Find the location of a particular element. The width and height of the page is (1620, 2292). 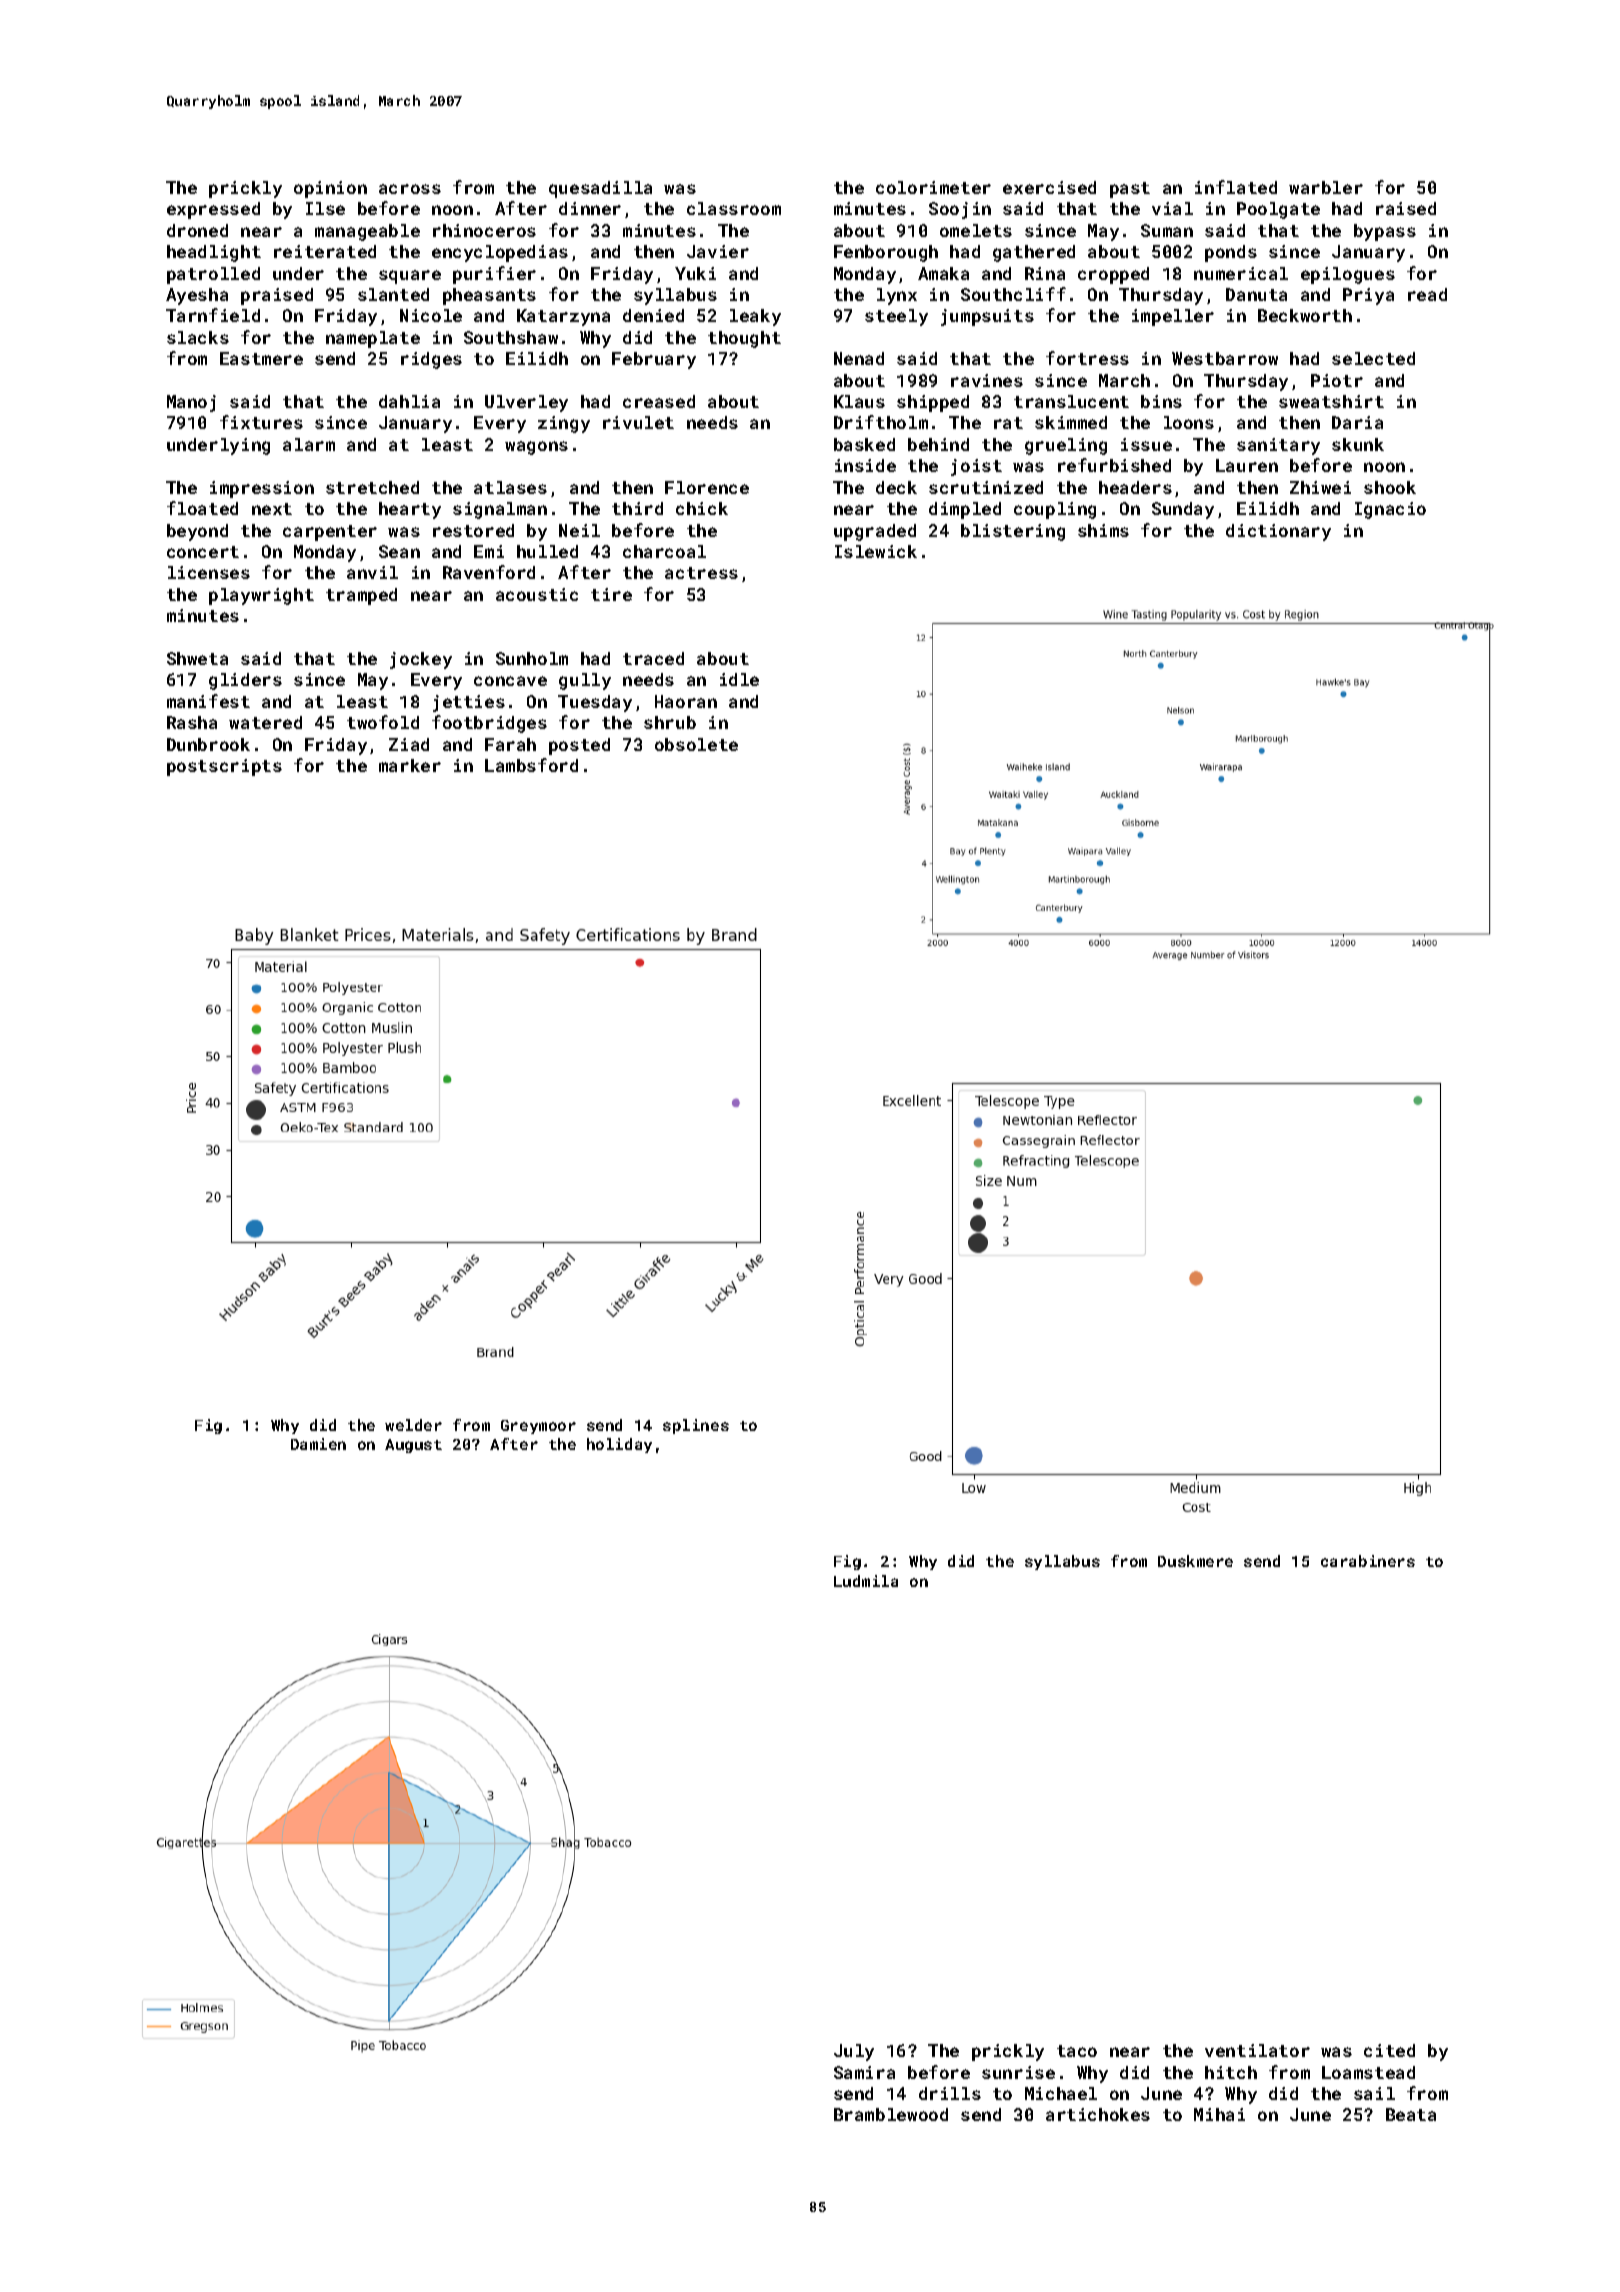

gully is located at coordinates (585, 681).
